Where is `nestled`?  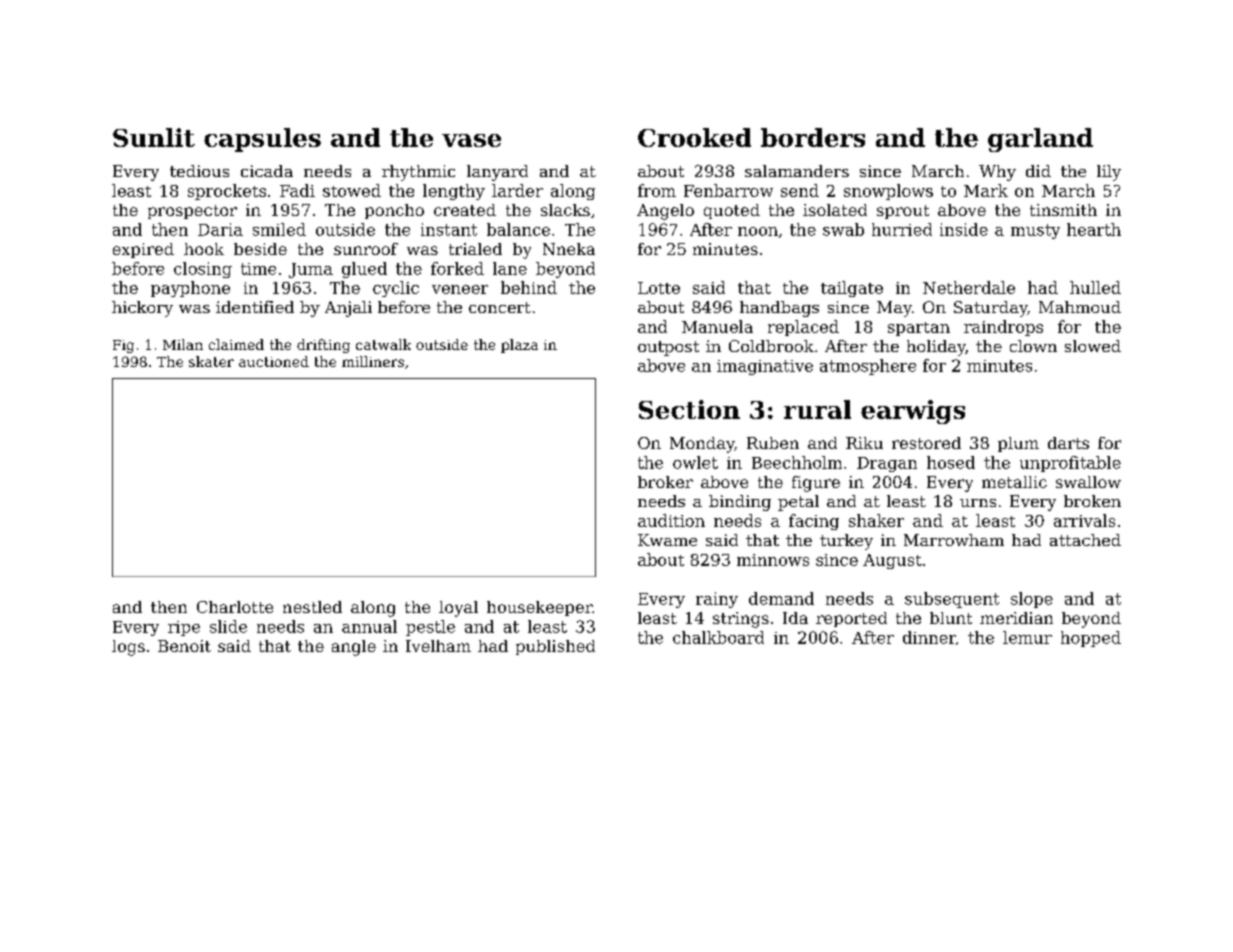 nestled is located at coordinates (312, 607).
